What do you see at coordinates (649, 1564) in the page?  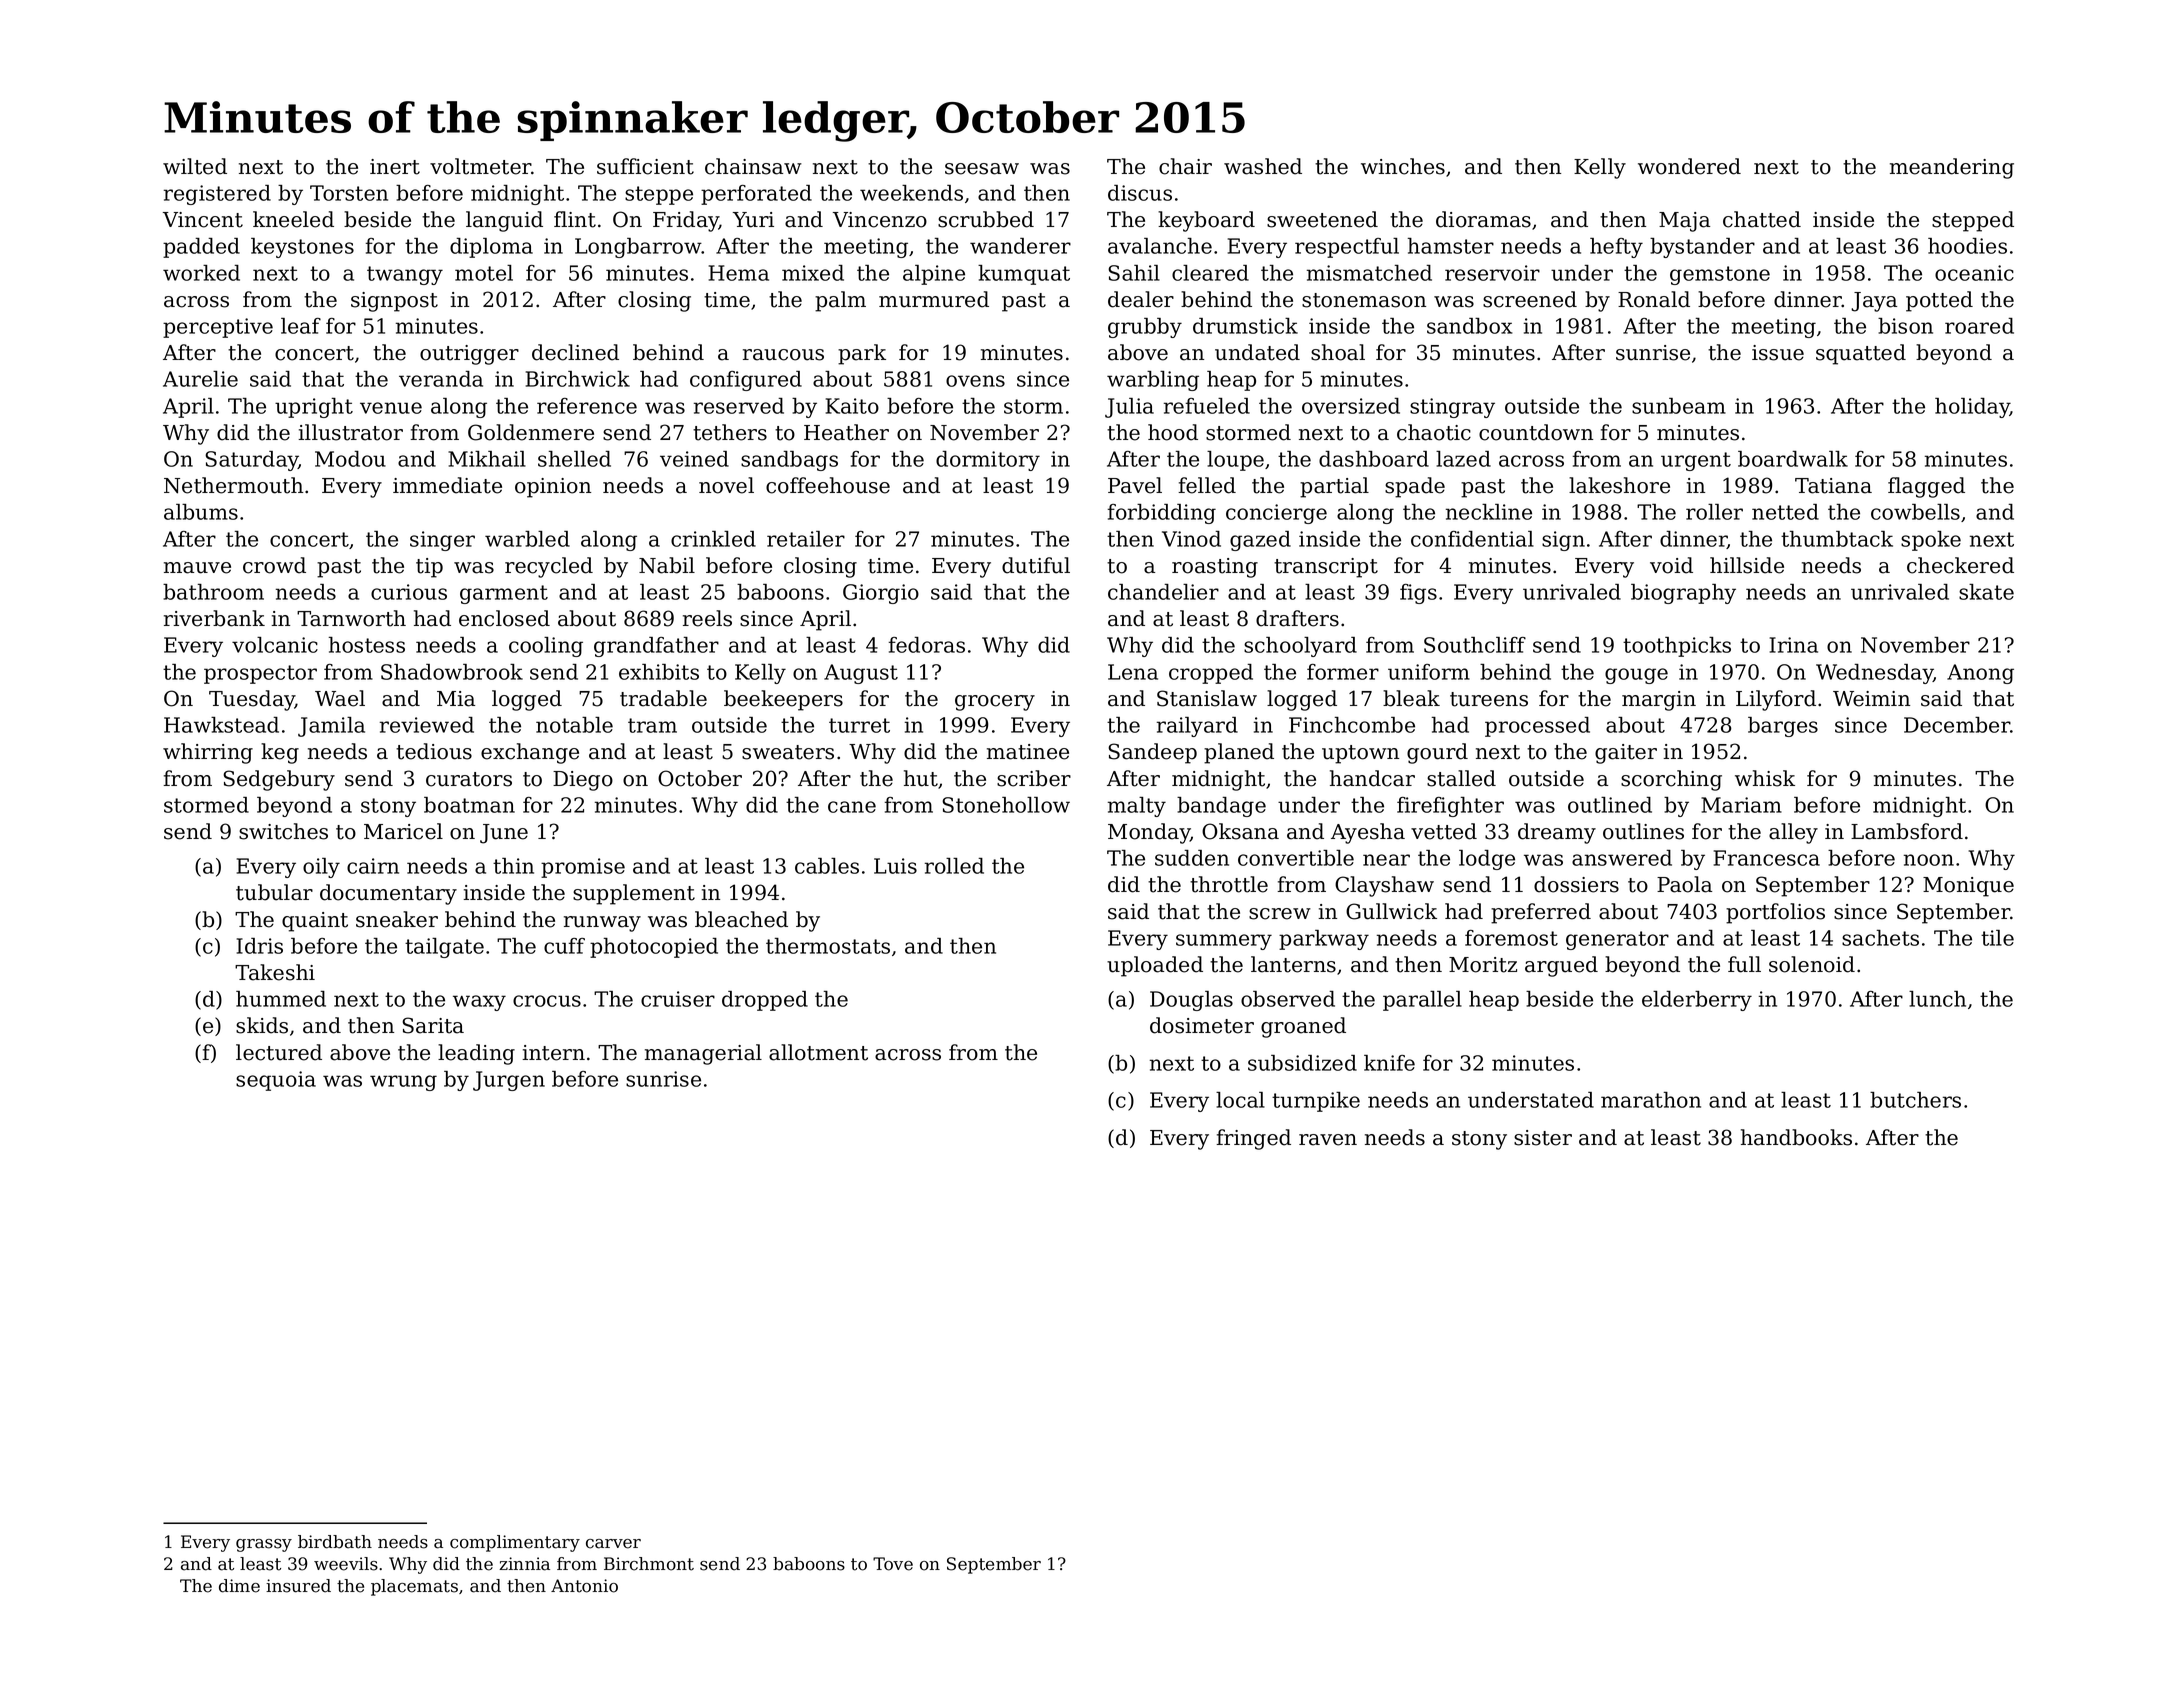 I see `Birchmont` at bounding box center [649, 1564].
